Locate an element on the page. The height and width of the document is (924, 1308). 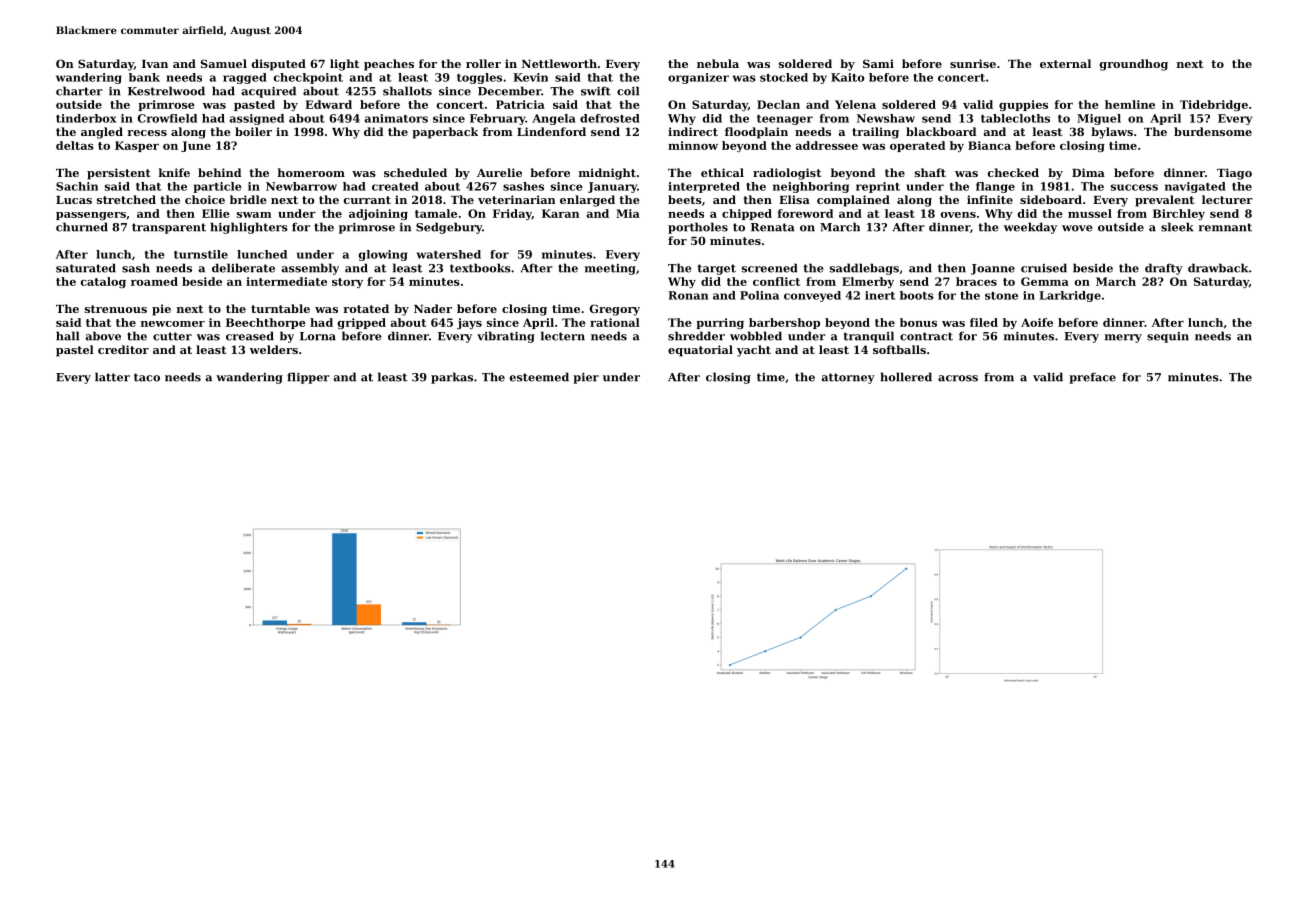
taco is located at coordinates (147, 377).
